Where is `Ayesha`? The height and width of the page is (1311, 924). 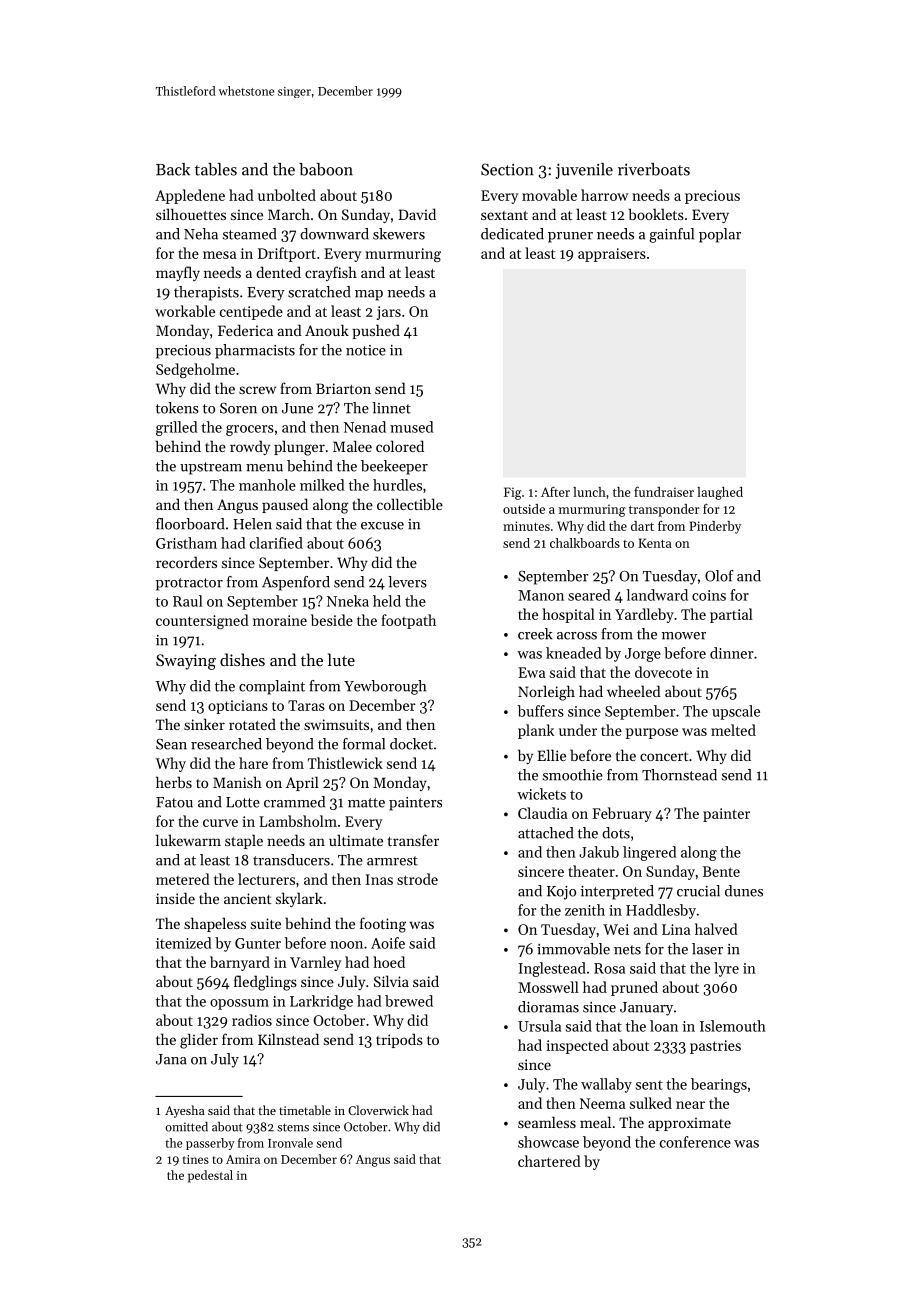
Ayesha is located at coordinates (185, 1111).
